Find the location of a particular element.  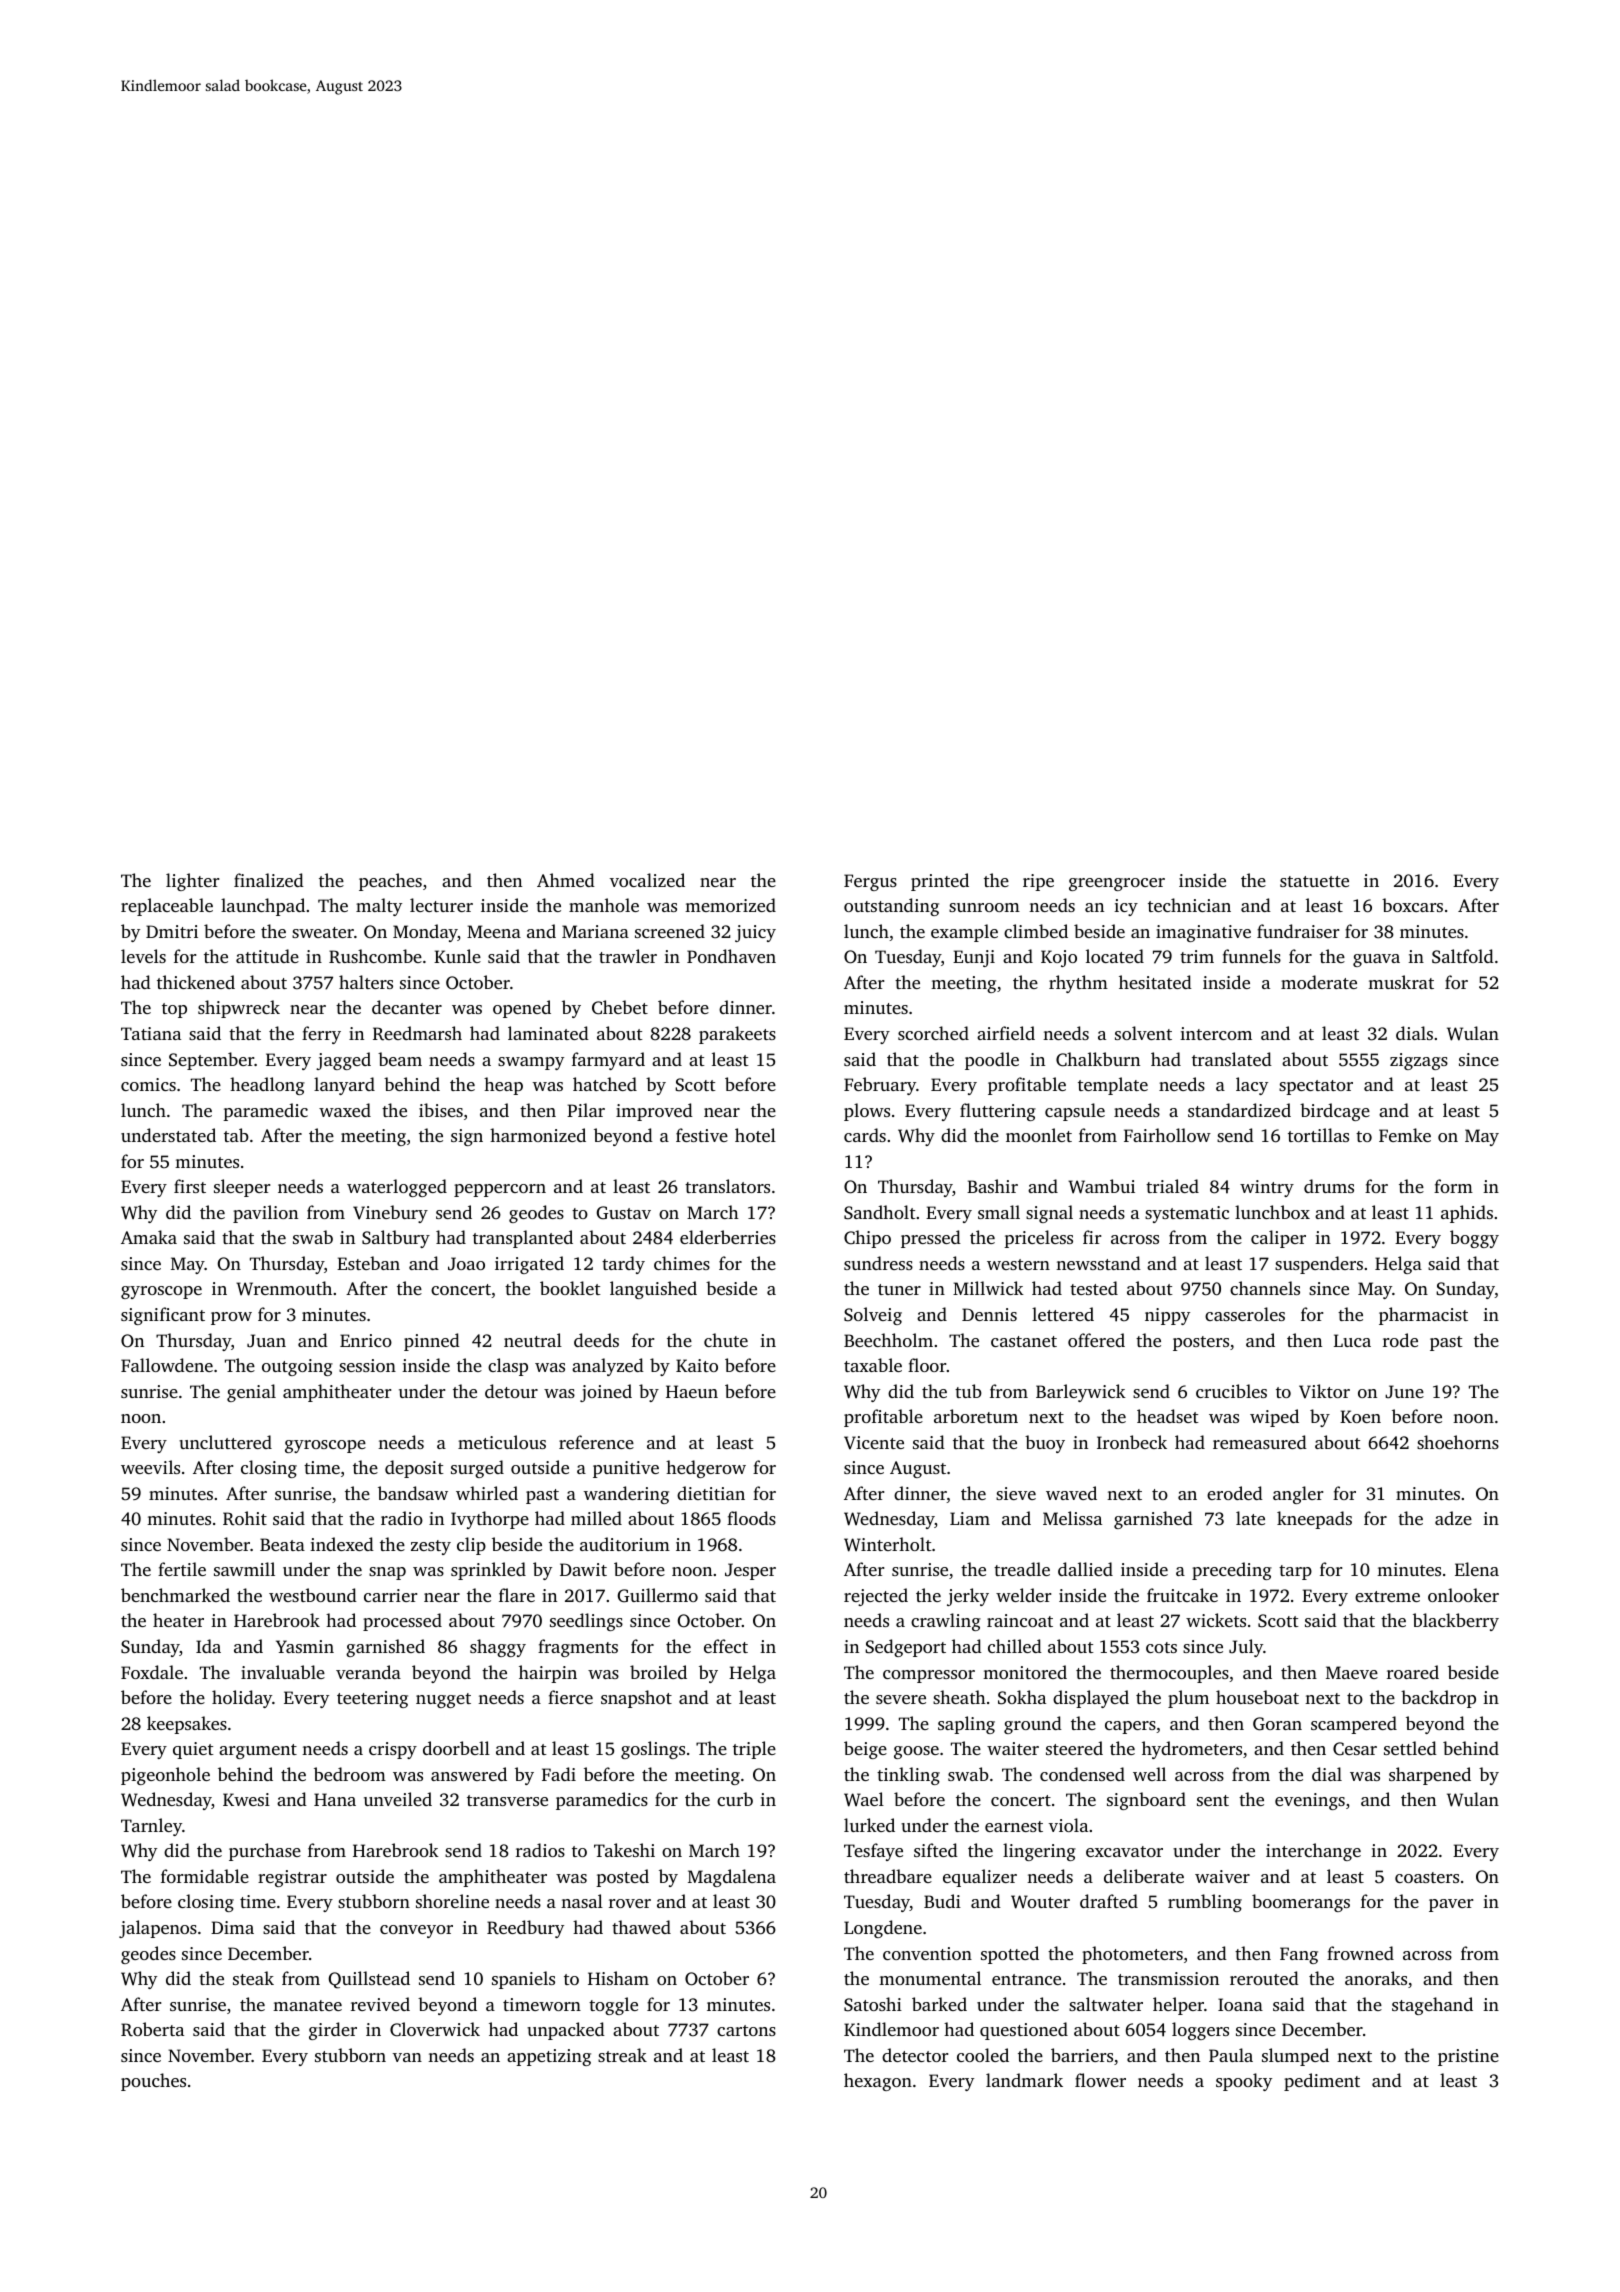

Wrenmouth is located at coordinates (284, 1288).
